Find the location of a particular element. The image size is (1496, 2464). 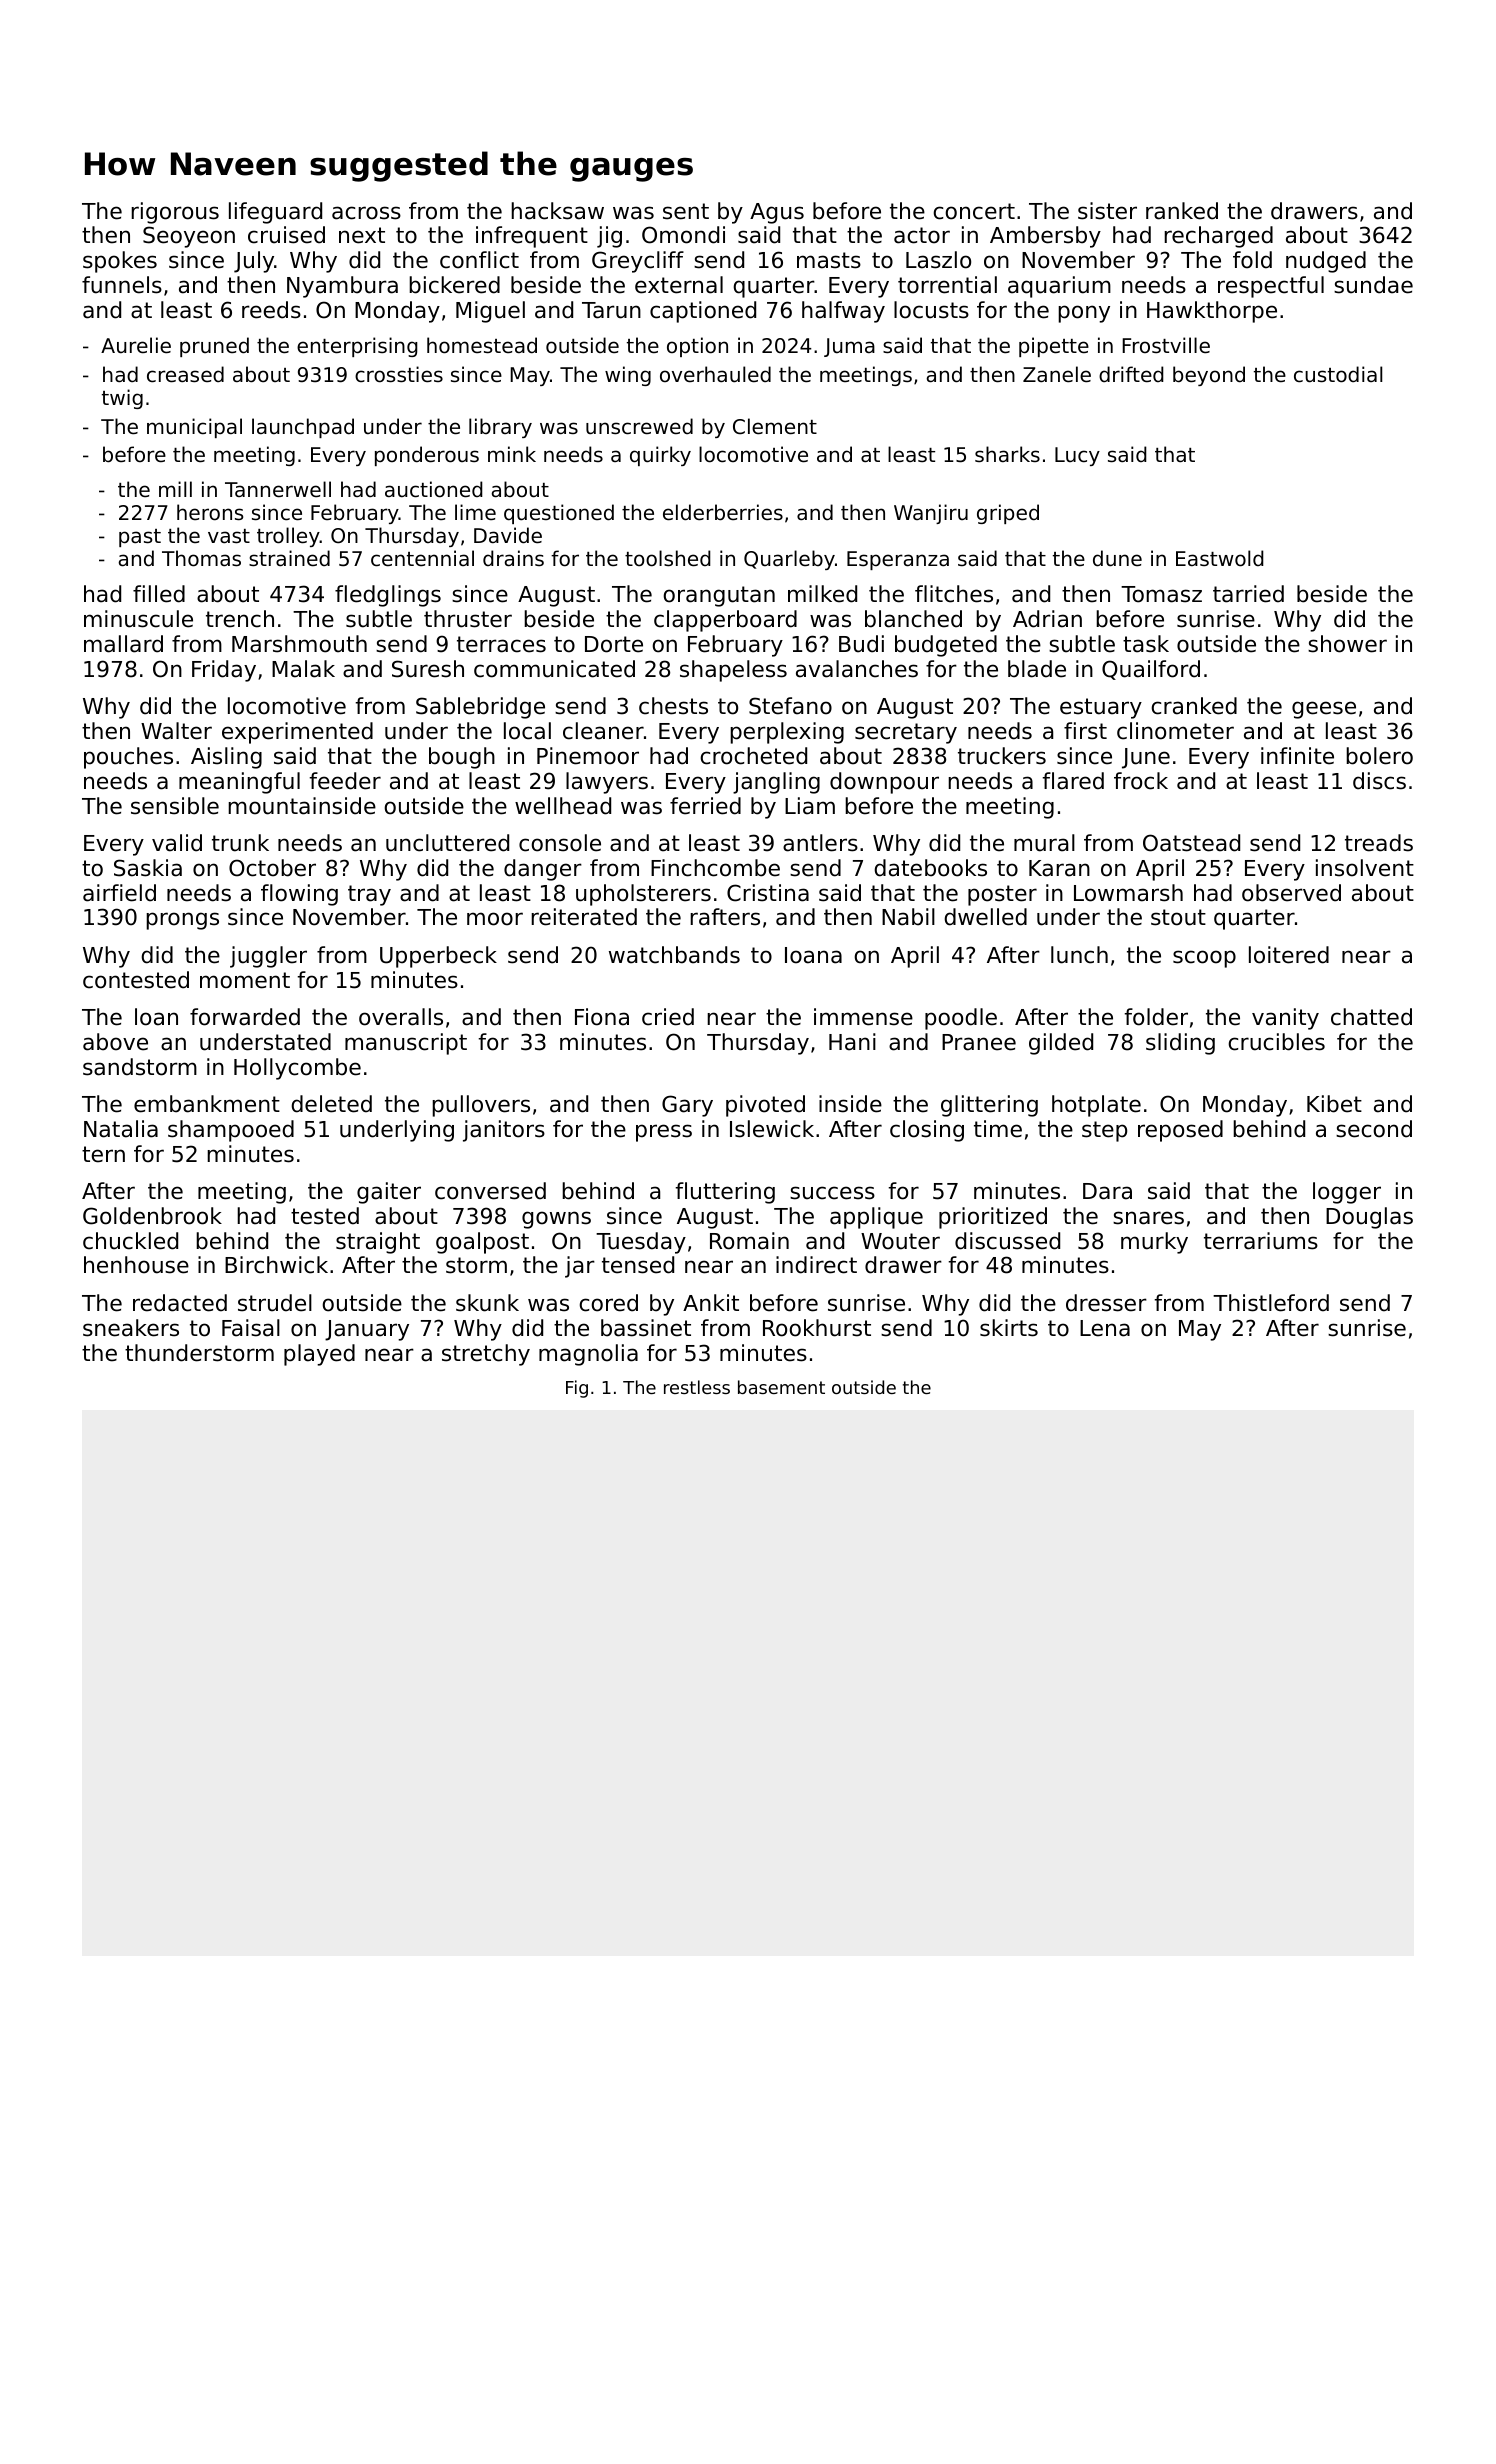

sundae is located at coordinates (1373, 285).
